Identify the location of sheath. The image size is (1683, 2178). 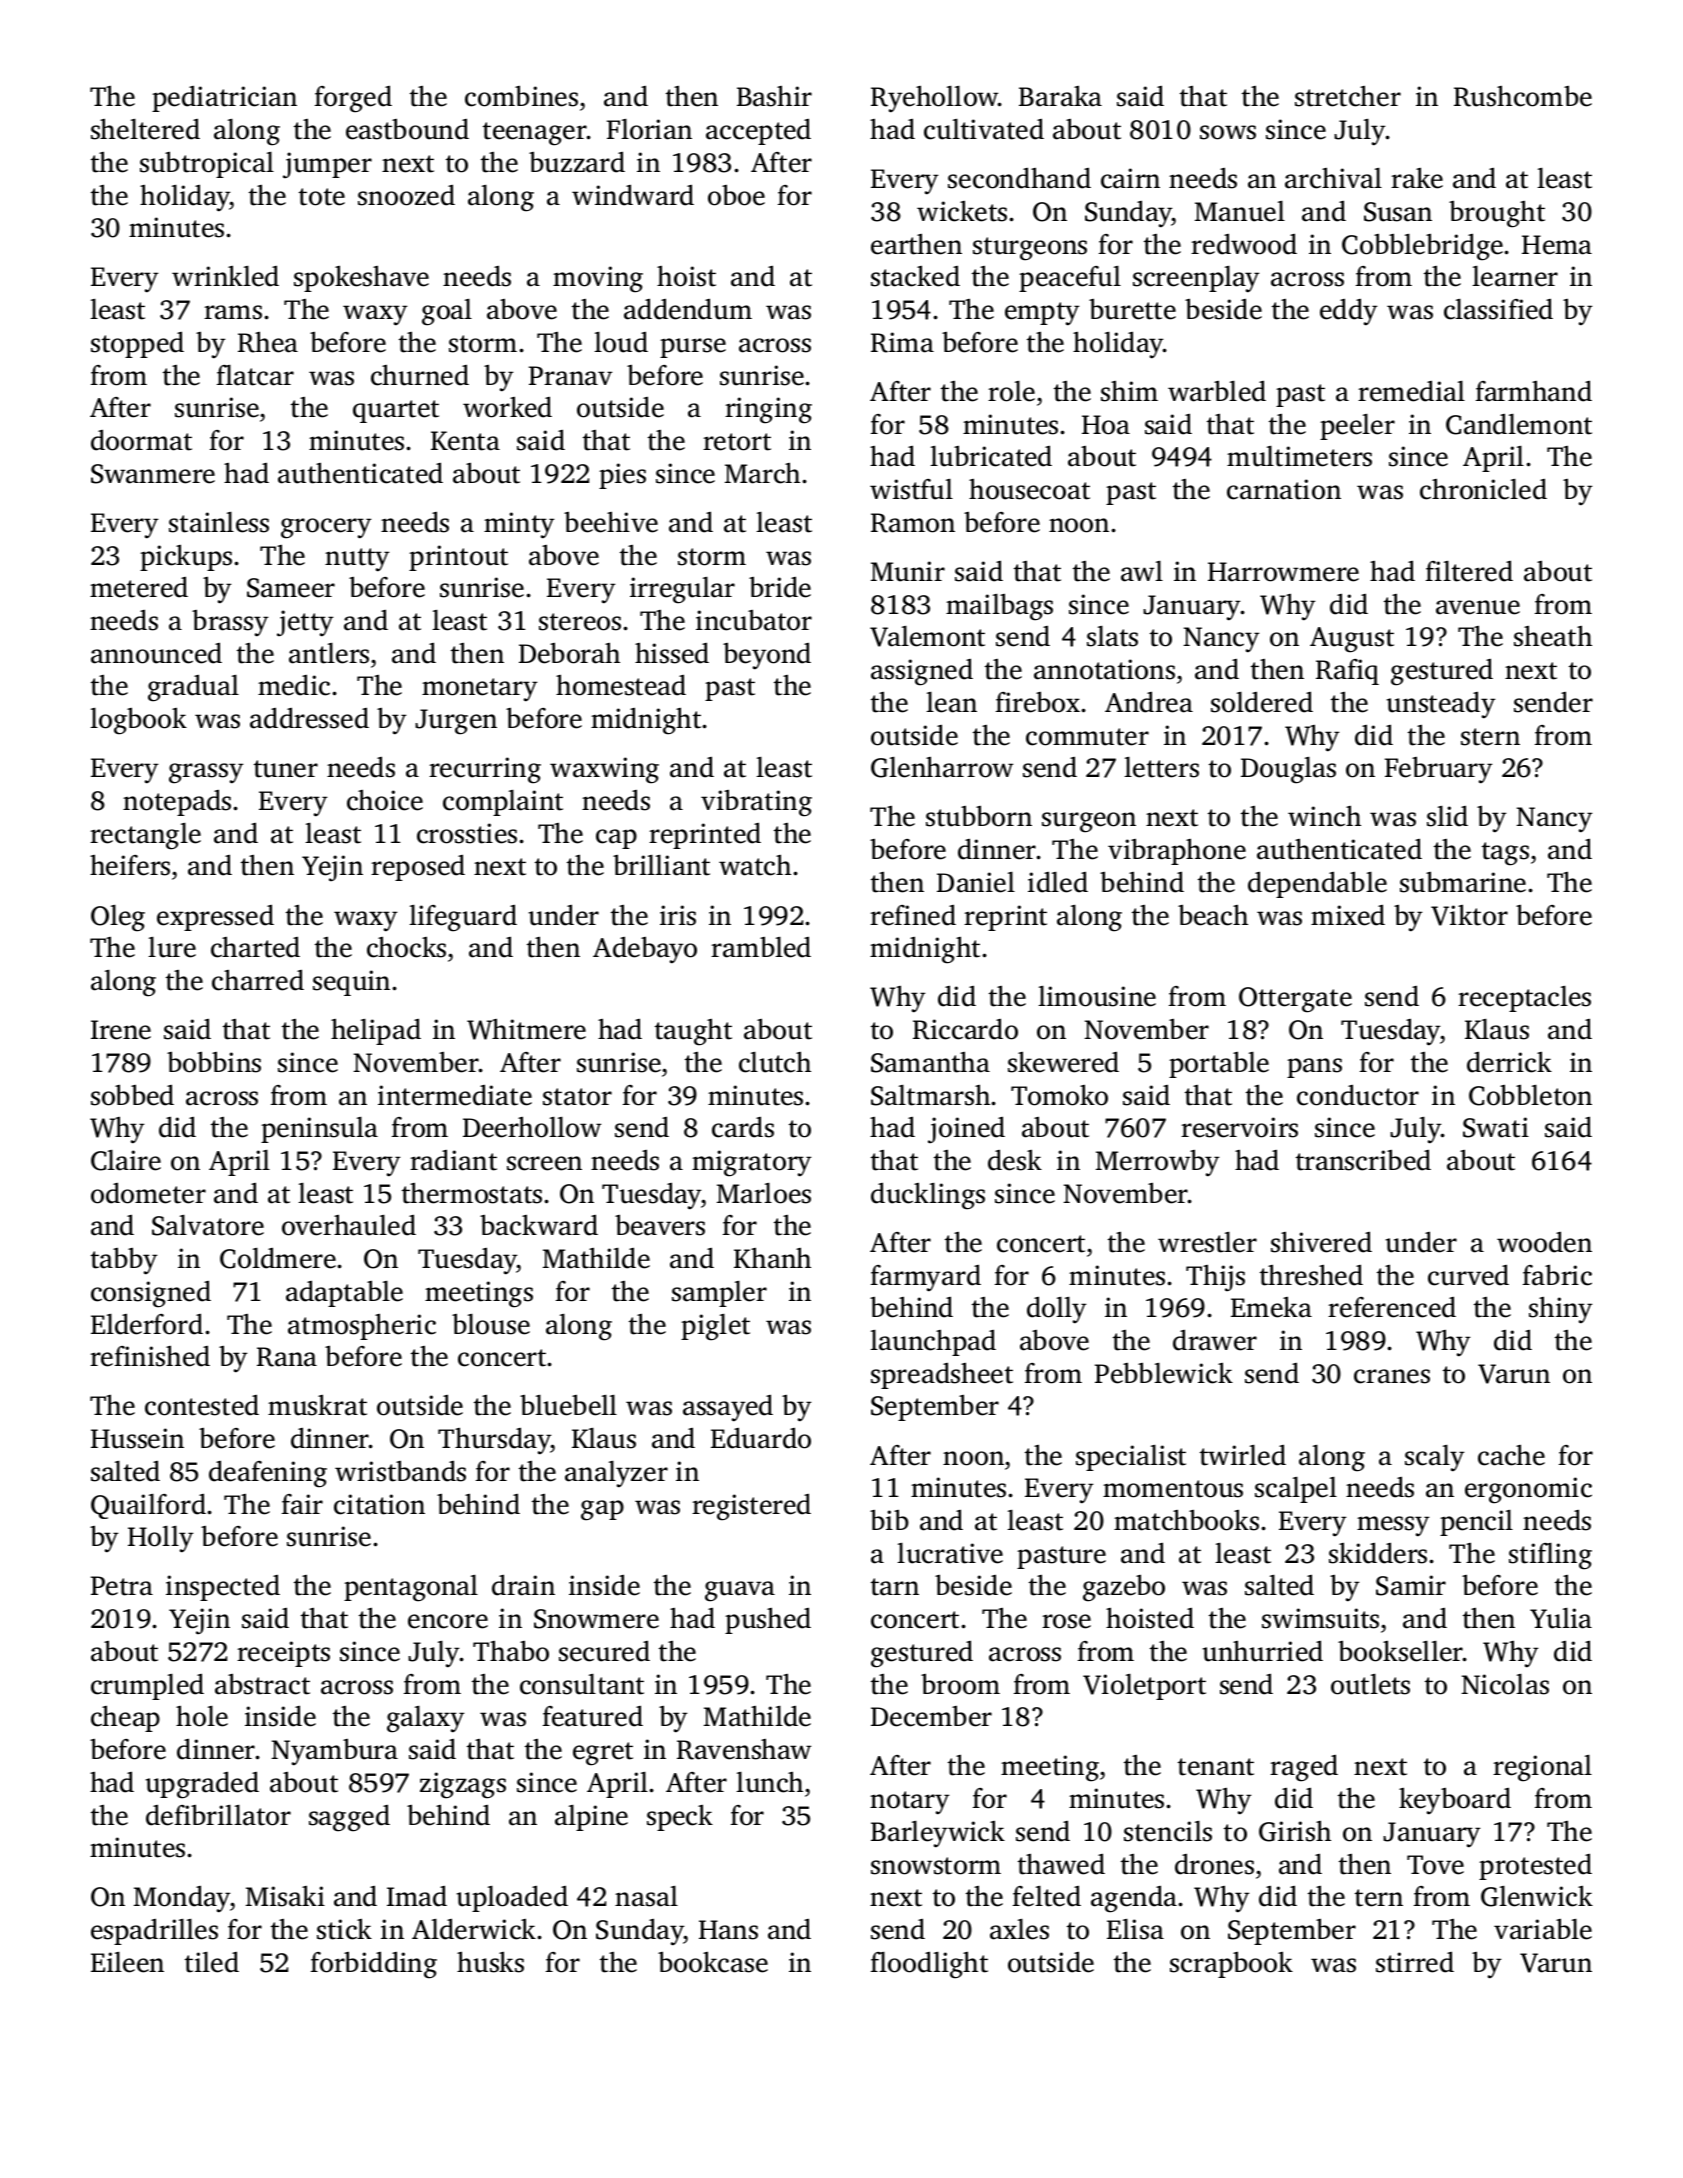
(1553, 636).
